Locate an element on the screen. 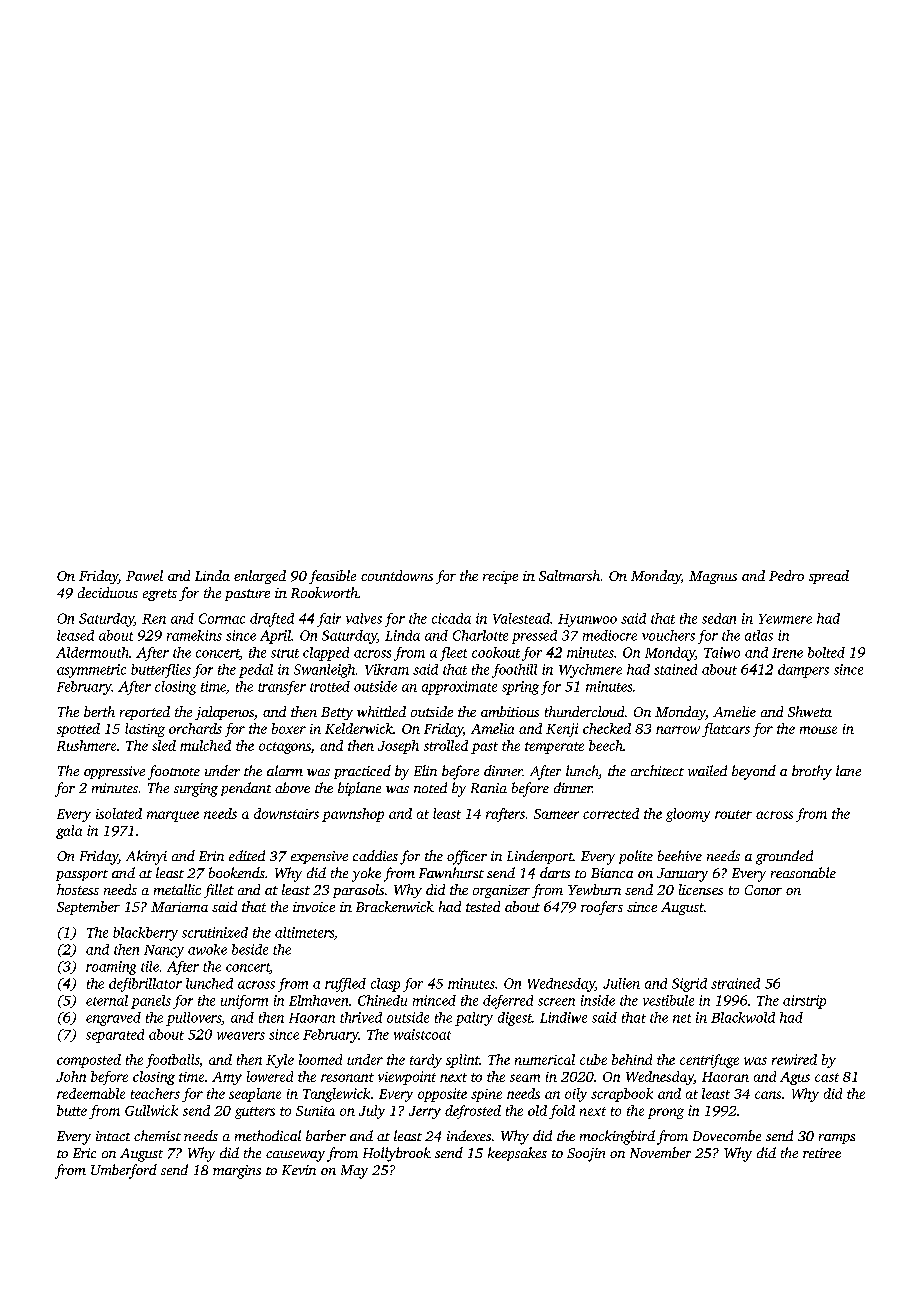  keepsakes is located at coordinates (517, 1154).
